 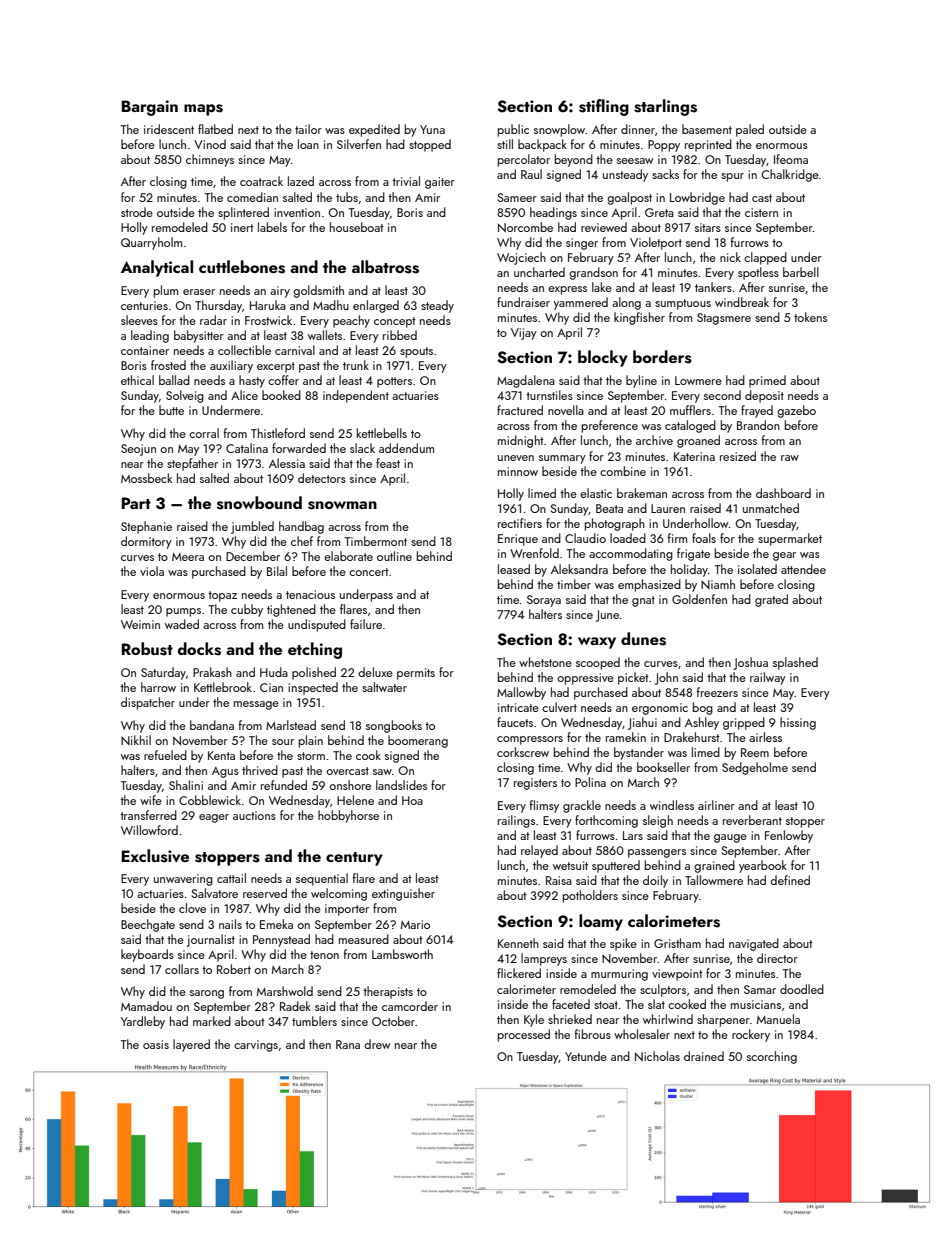 I want to click on starlings, so click(x=665, y=107).
